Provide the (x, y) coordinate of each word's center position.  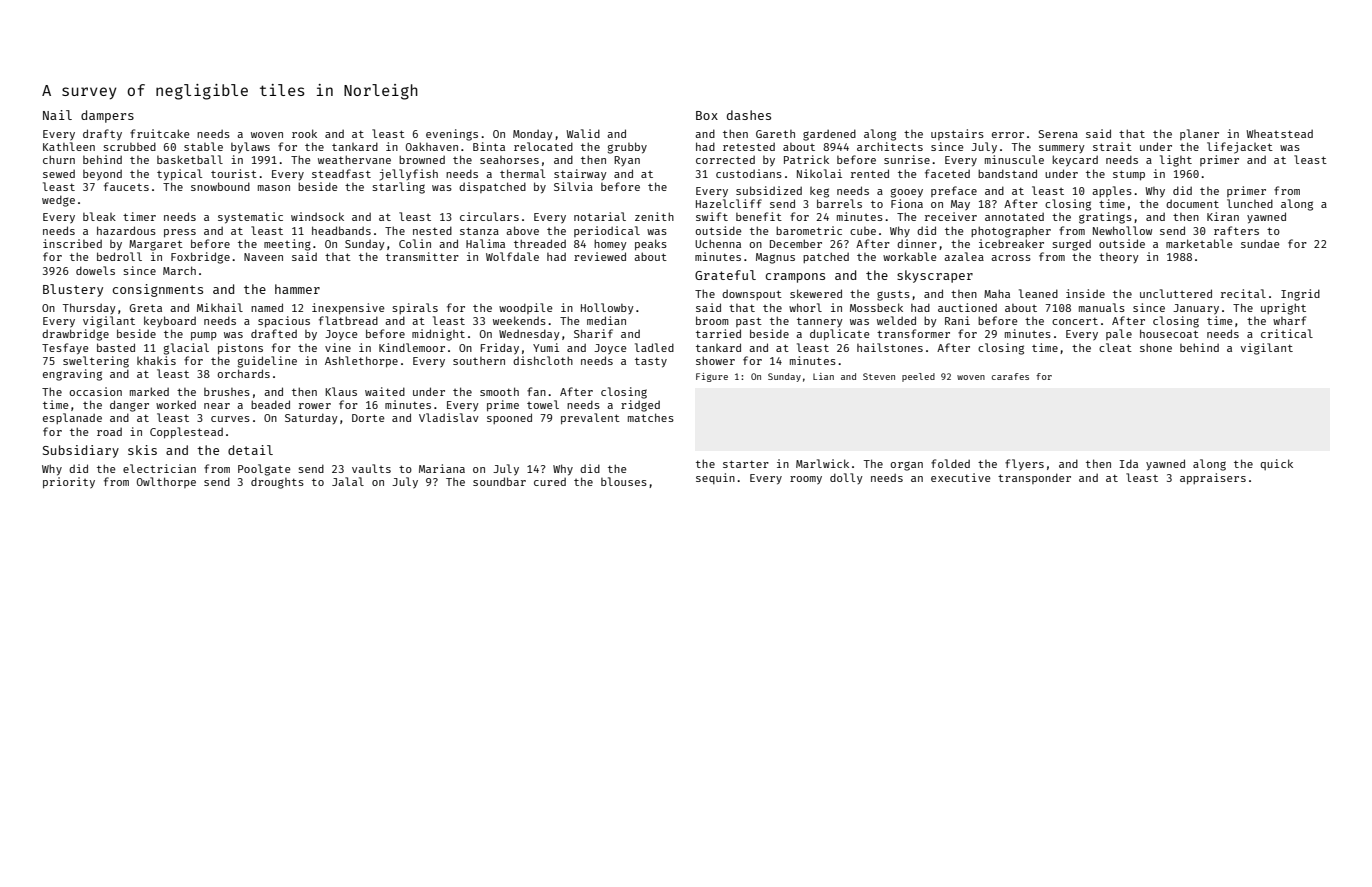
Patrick (806, 159)
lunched (1250, 203)
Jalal (348, 481)
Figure (712, 377)
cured (550, 482)
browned (422, 159)
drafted (274, 333)
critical (1287, 333)
